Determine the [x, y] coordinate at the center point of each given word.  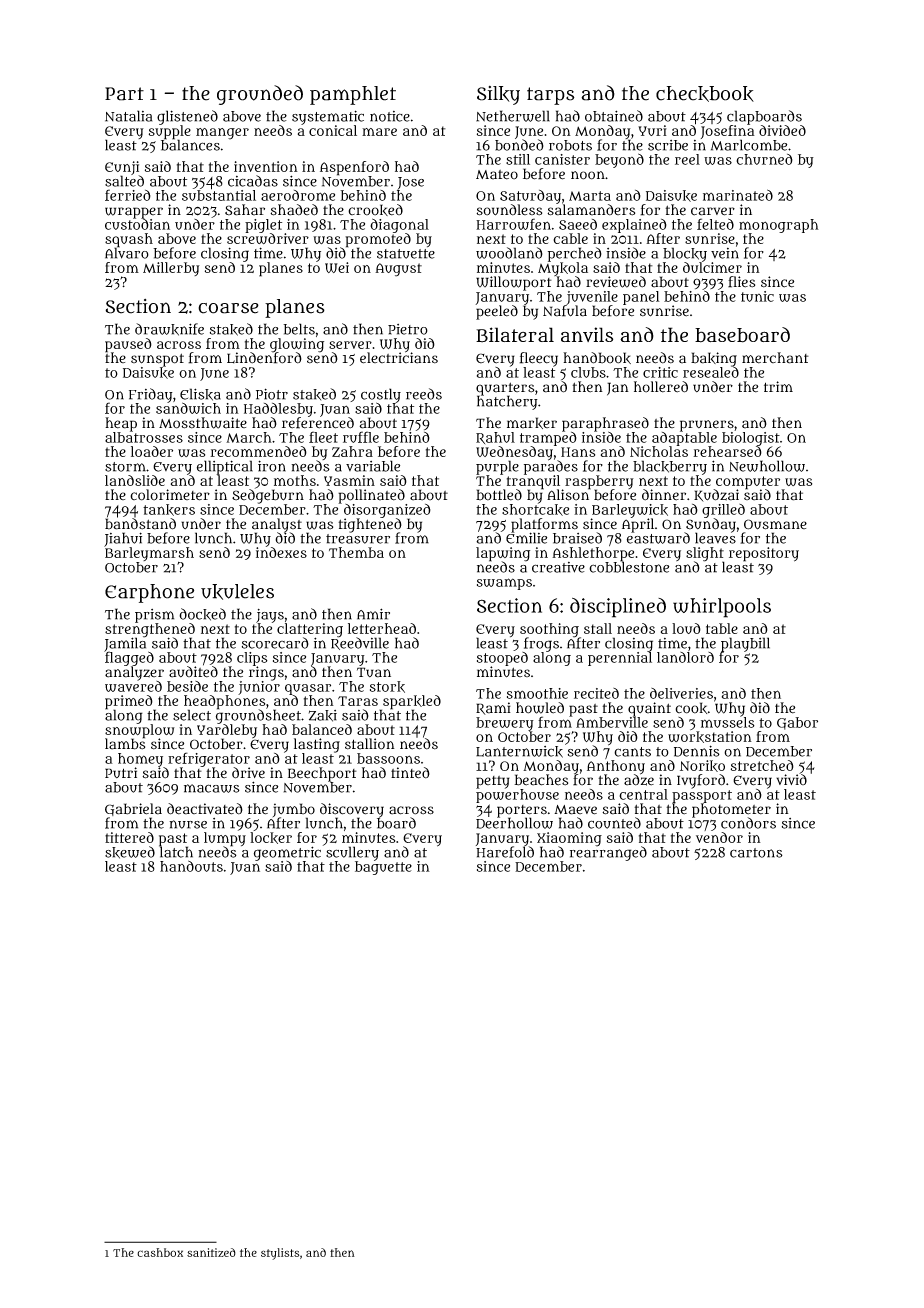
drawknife [169, 329]
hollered [661, 387]
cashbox [160, 1252]
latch [176, 852]
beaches [541, 780]
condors [748, 823]
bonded [519, 145]
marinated [738, 195]
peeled [497, 312]
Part [124, 94]
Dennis [697, 751]
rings [266, 673]
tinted [410, 773]
